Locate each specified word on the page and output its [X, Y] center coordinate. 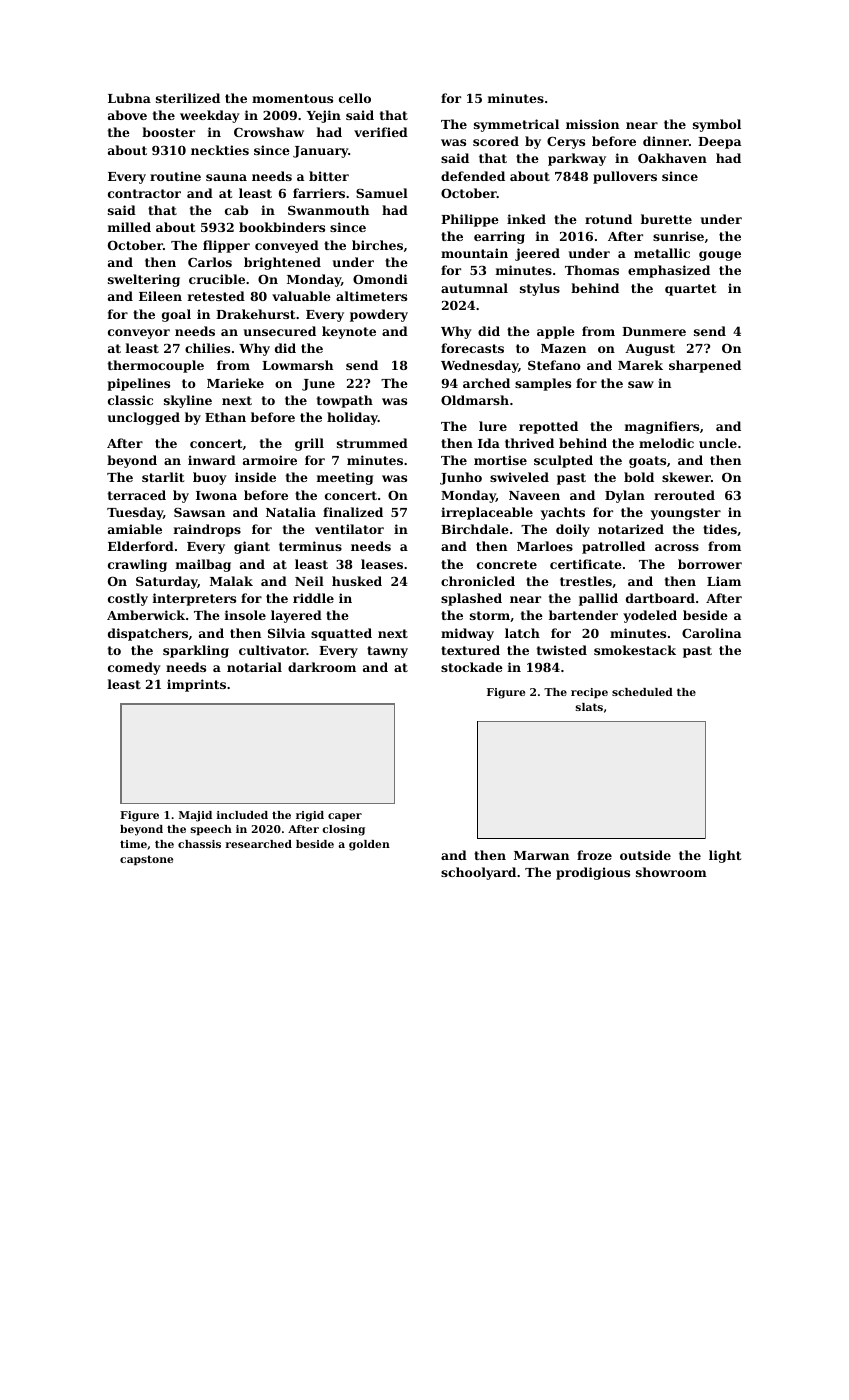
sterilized [188, 98]
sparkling [196, 651]
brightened [282, 263]
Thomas [592, 270]
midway [467, 634]
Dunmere [654, 331]
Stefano [554, 365]
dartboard [660, 598]
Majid [195, 816]
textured [470, 650]
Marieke [235, 383]
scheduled [642, 692]
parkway [577, 159]
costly [128, 599]
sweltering [144, 280]
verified [381, 132]
